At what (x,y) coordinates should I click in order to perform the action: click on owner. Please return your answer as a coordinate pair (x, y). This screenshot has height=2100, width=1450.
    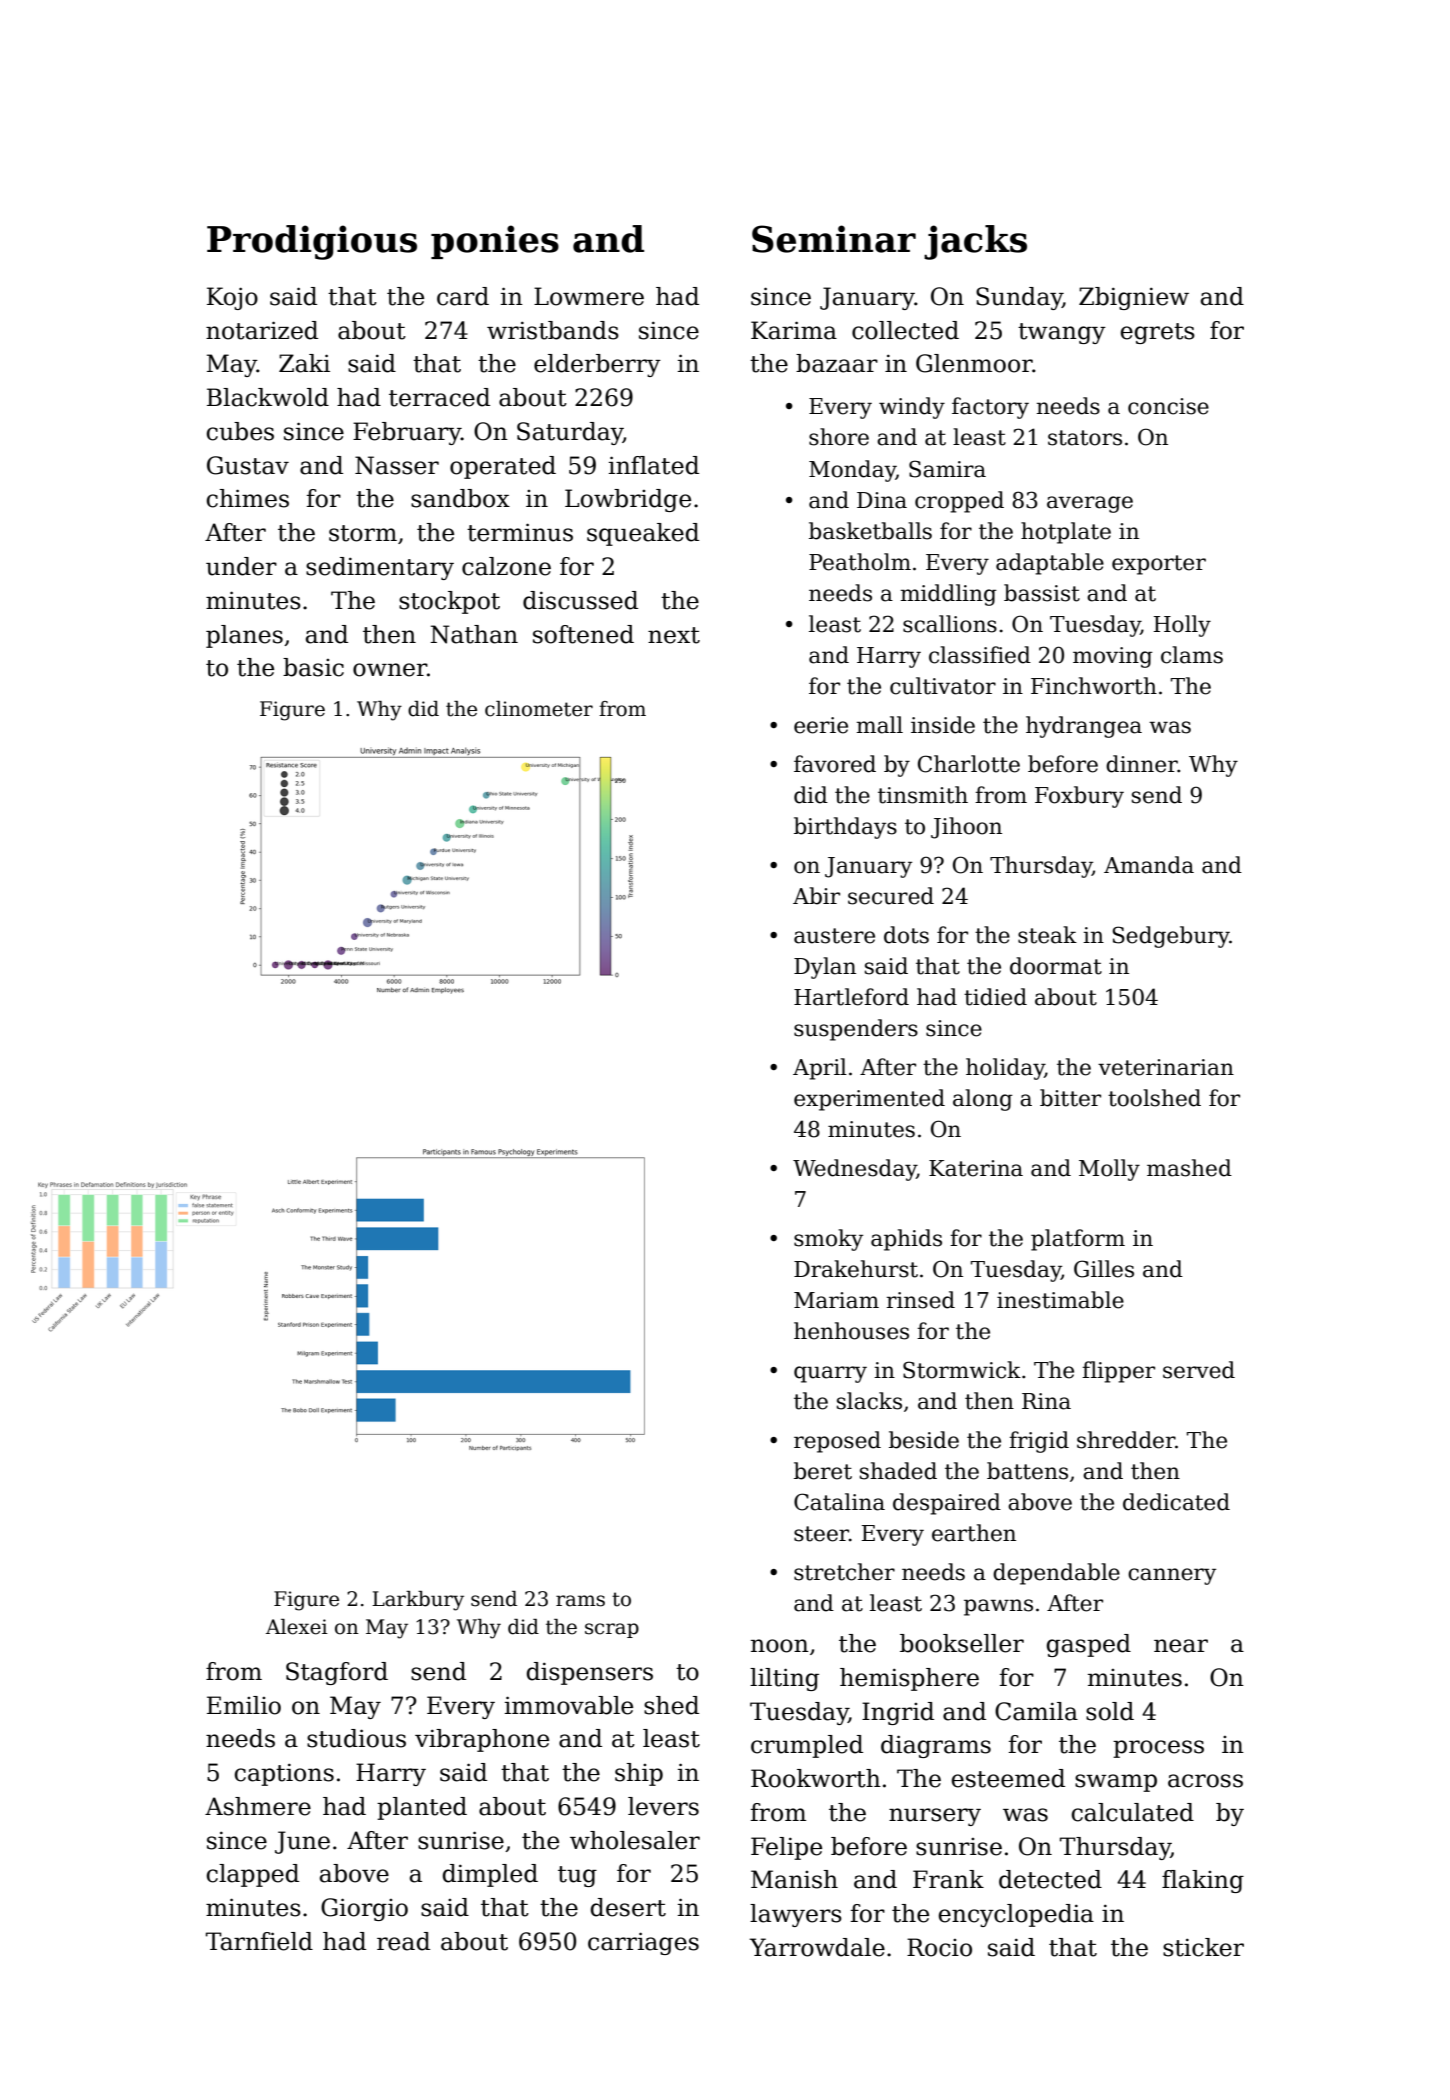
    Looking at the image, I should click on (390, 670).
